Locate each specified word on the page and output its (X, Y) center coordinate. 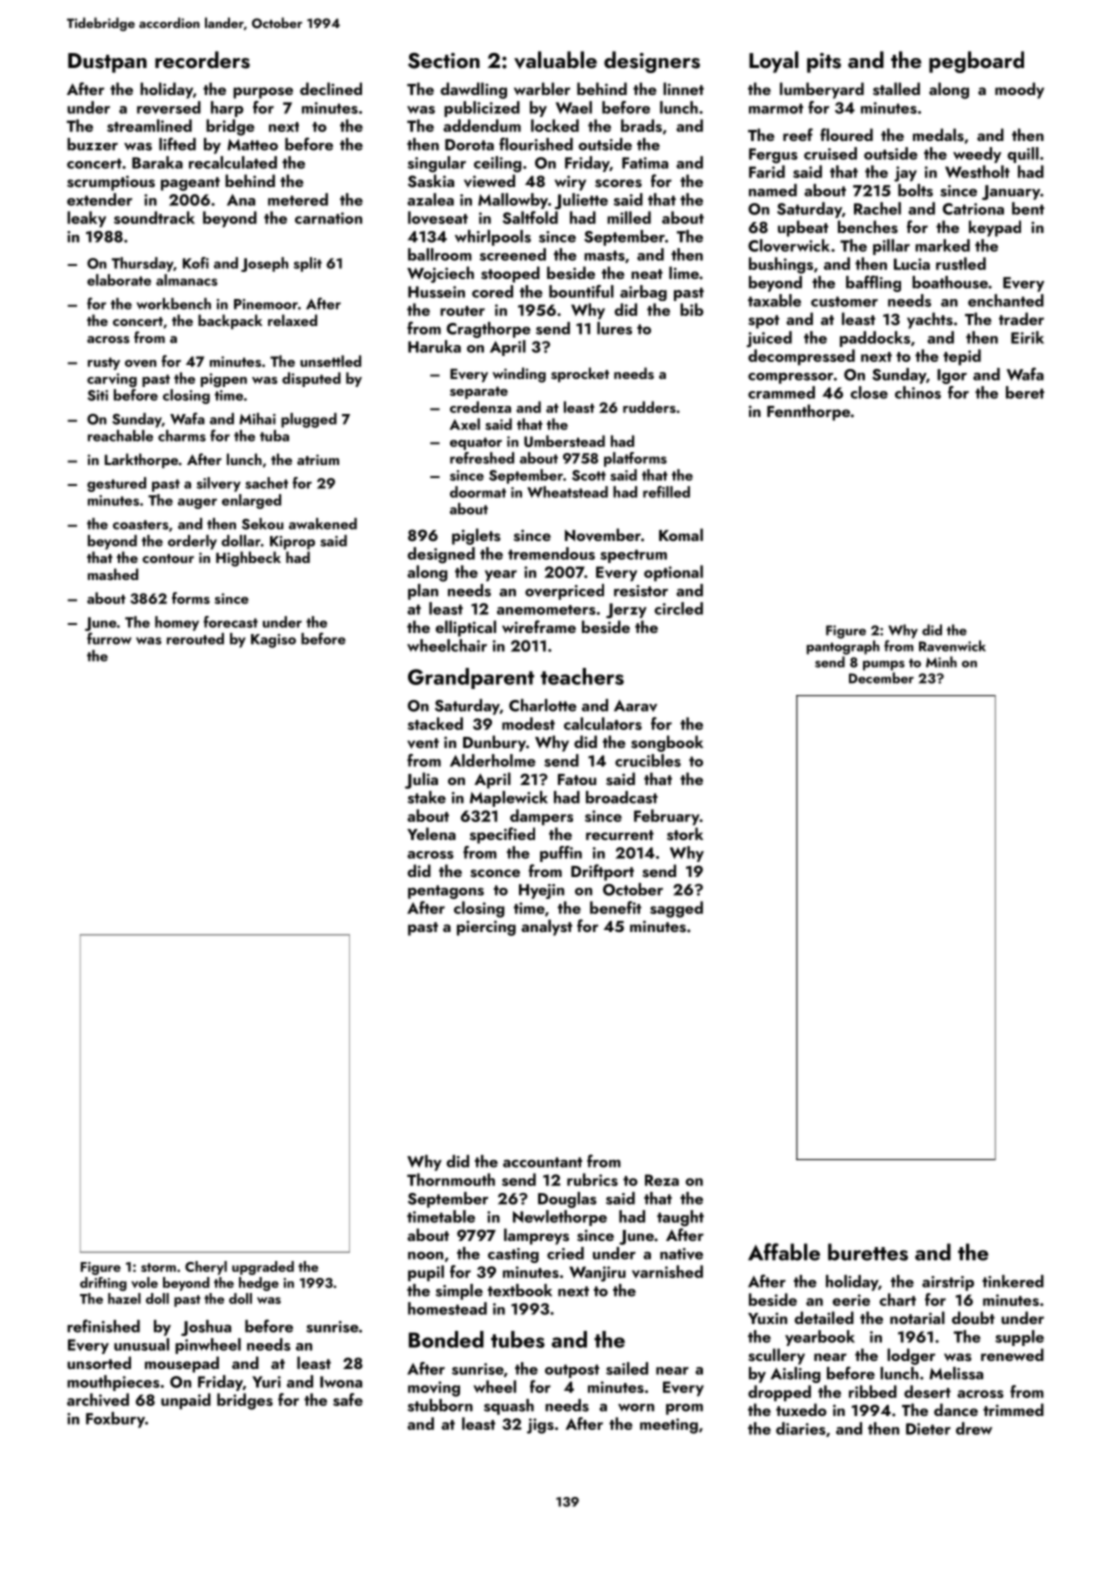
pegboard (976, 62)
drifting (103, 1284)
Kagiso (273, 641)
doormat (478, 492)
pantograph (843, 647)
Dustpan (107, 63)
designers (652, 62)
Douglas (567, 1200)
